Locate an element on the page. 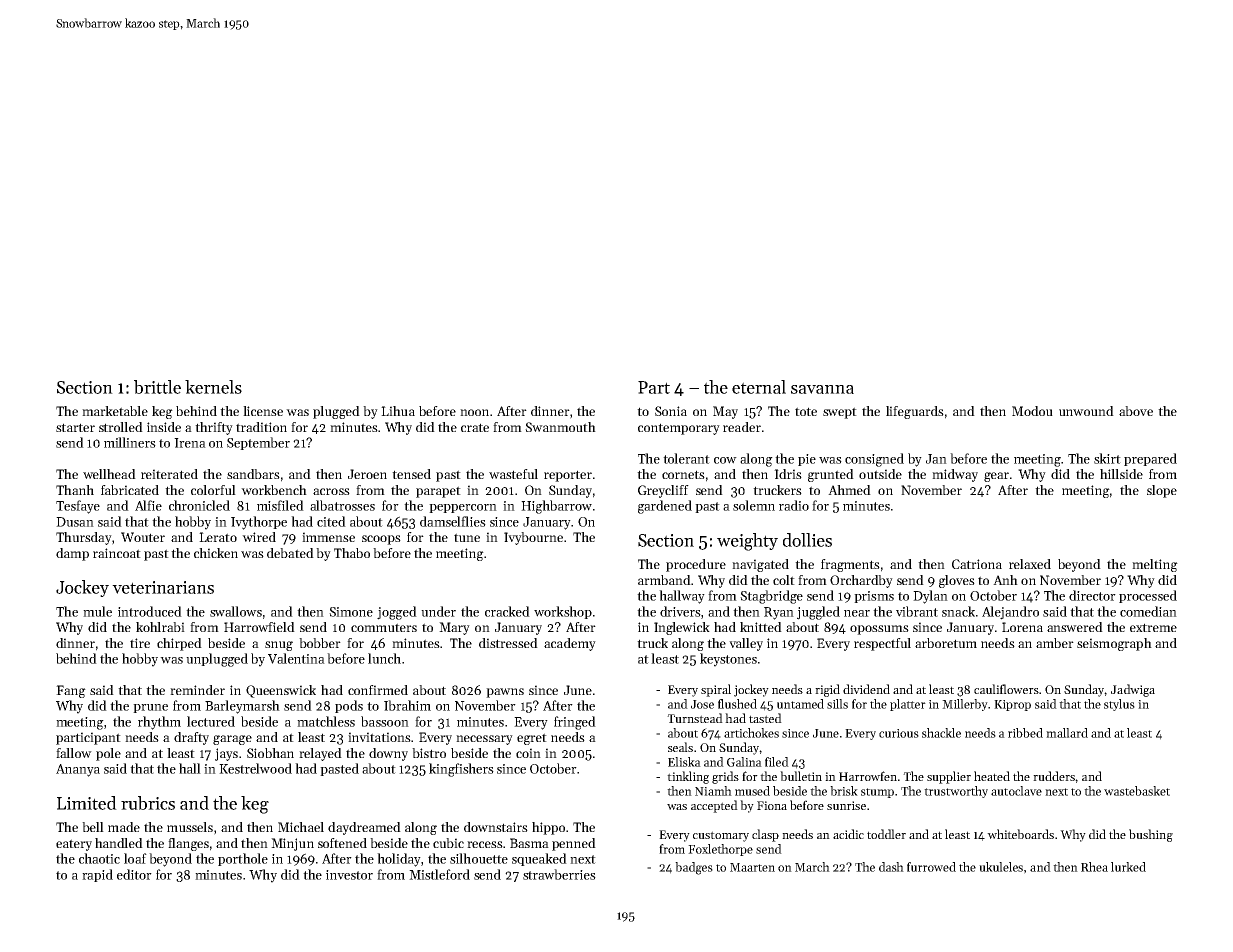 This document has height=952, width=1233. tradition is located at coordinates (261, 427).
